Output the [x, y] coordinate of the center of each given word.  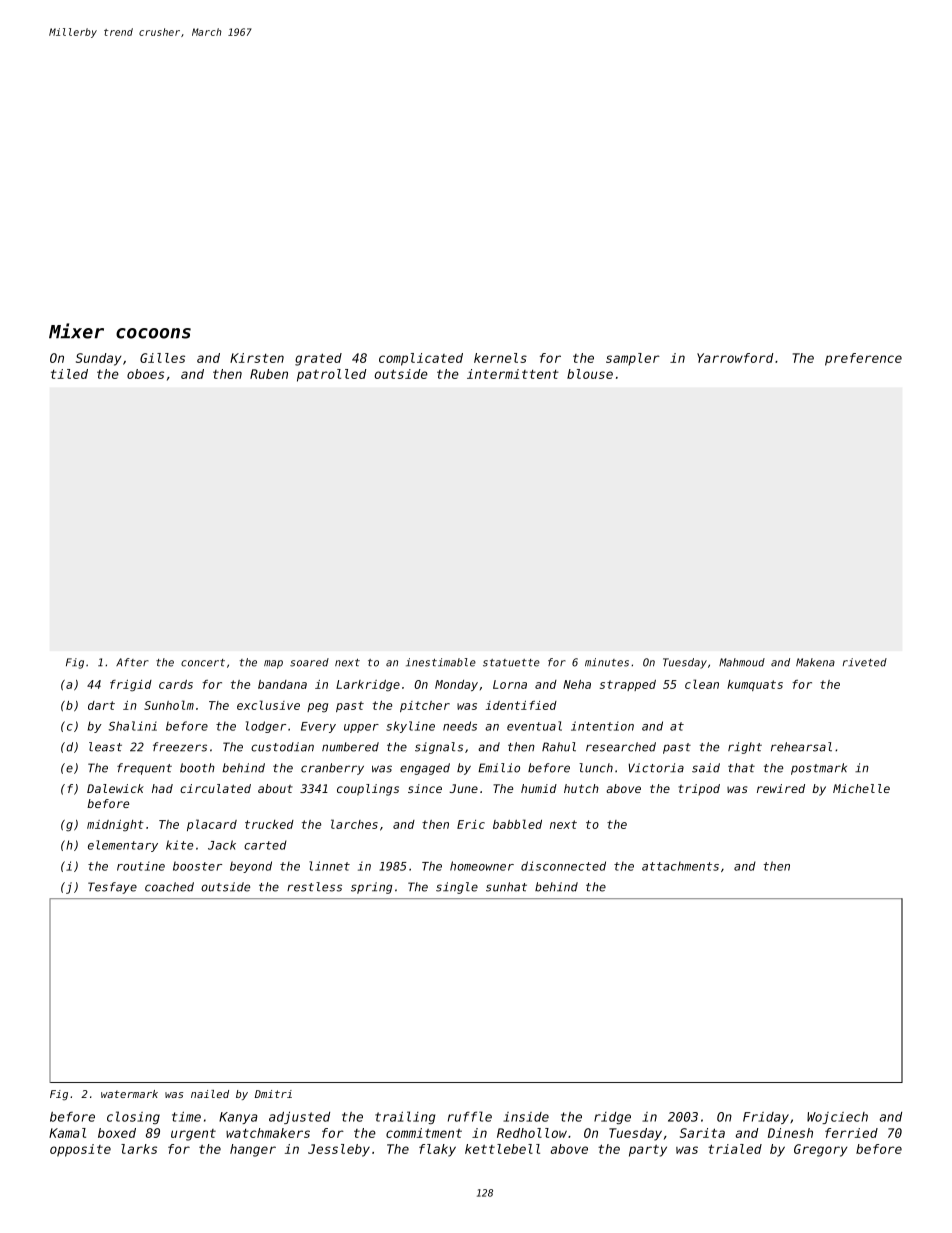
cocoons [153, 333]
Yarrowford [735, 358]
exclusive [268, 705]
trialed [735, 1149]
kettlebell [502, 1149]
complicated [421, 359]
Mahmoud [742, 662]
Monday [456, 685]
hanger [253, 1150]
